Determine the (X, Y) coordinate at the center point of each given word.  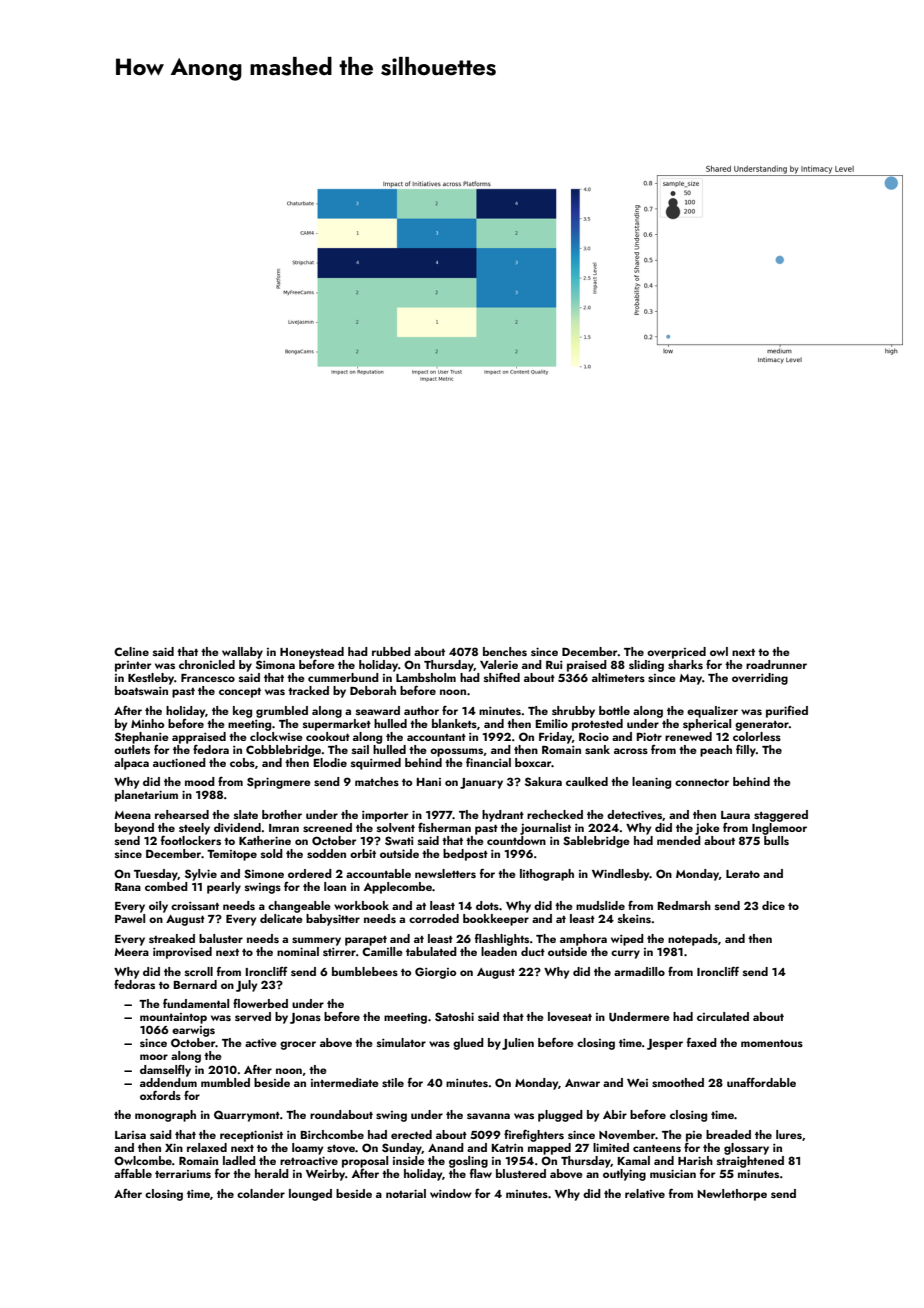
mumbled (225, 1082)
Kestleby (151, 679)
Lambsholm (426, 677)
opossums (456, 752)
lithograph (547, 875)
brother (282, 814)
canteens (657, 1148)
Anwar (582, 1083)
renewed (688, 736)
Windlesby (621, 875)
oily (158, 907)
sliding (646, 666)
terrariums (183, 1174)
